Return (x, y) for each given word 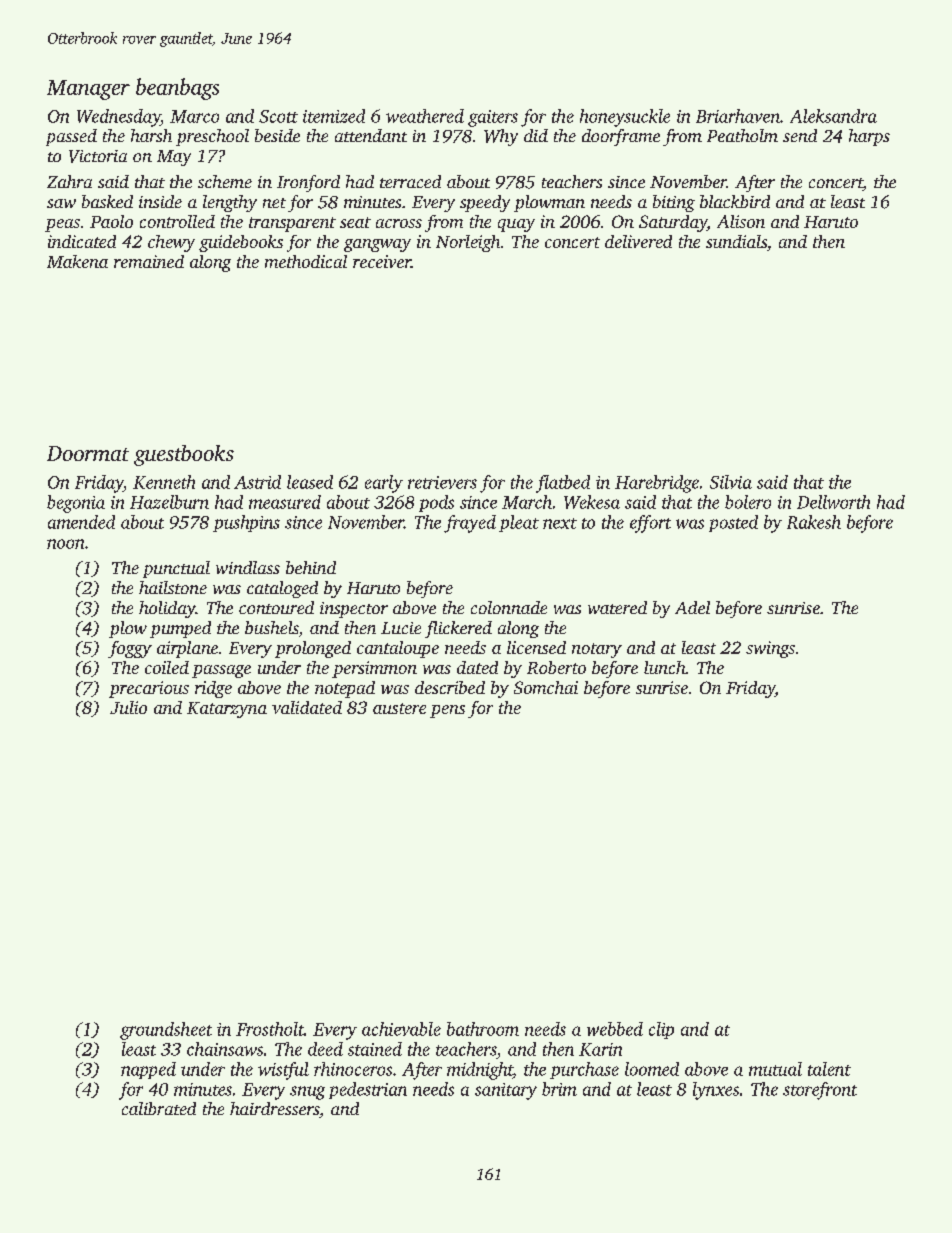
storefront (820, 1091)
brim (559, 1089)
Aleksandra (833, 116)
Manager (88, 90)
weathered (425, 116)
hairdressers (274, 1108)
